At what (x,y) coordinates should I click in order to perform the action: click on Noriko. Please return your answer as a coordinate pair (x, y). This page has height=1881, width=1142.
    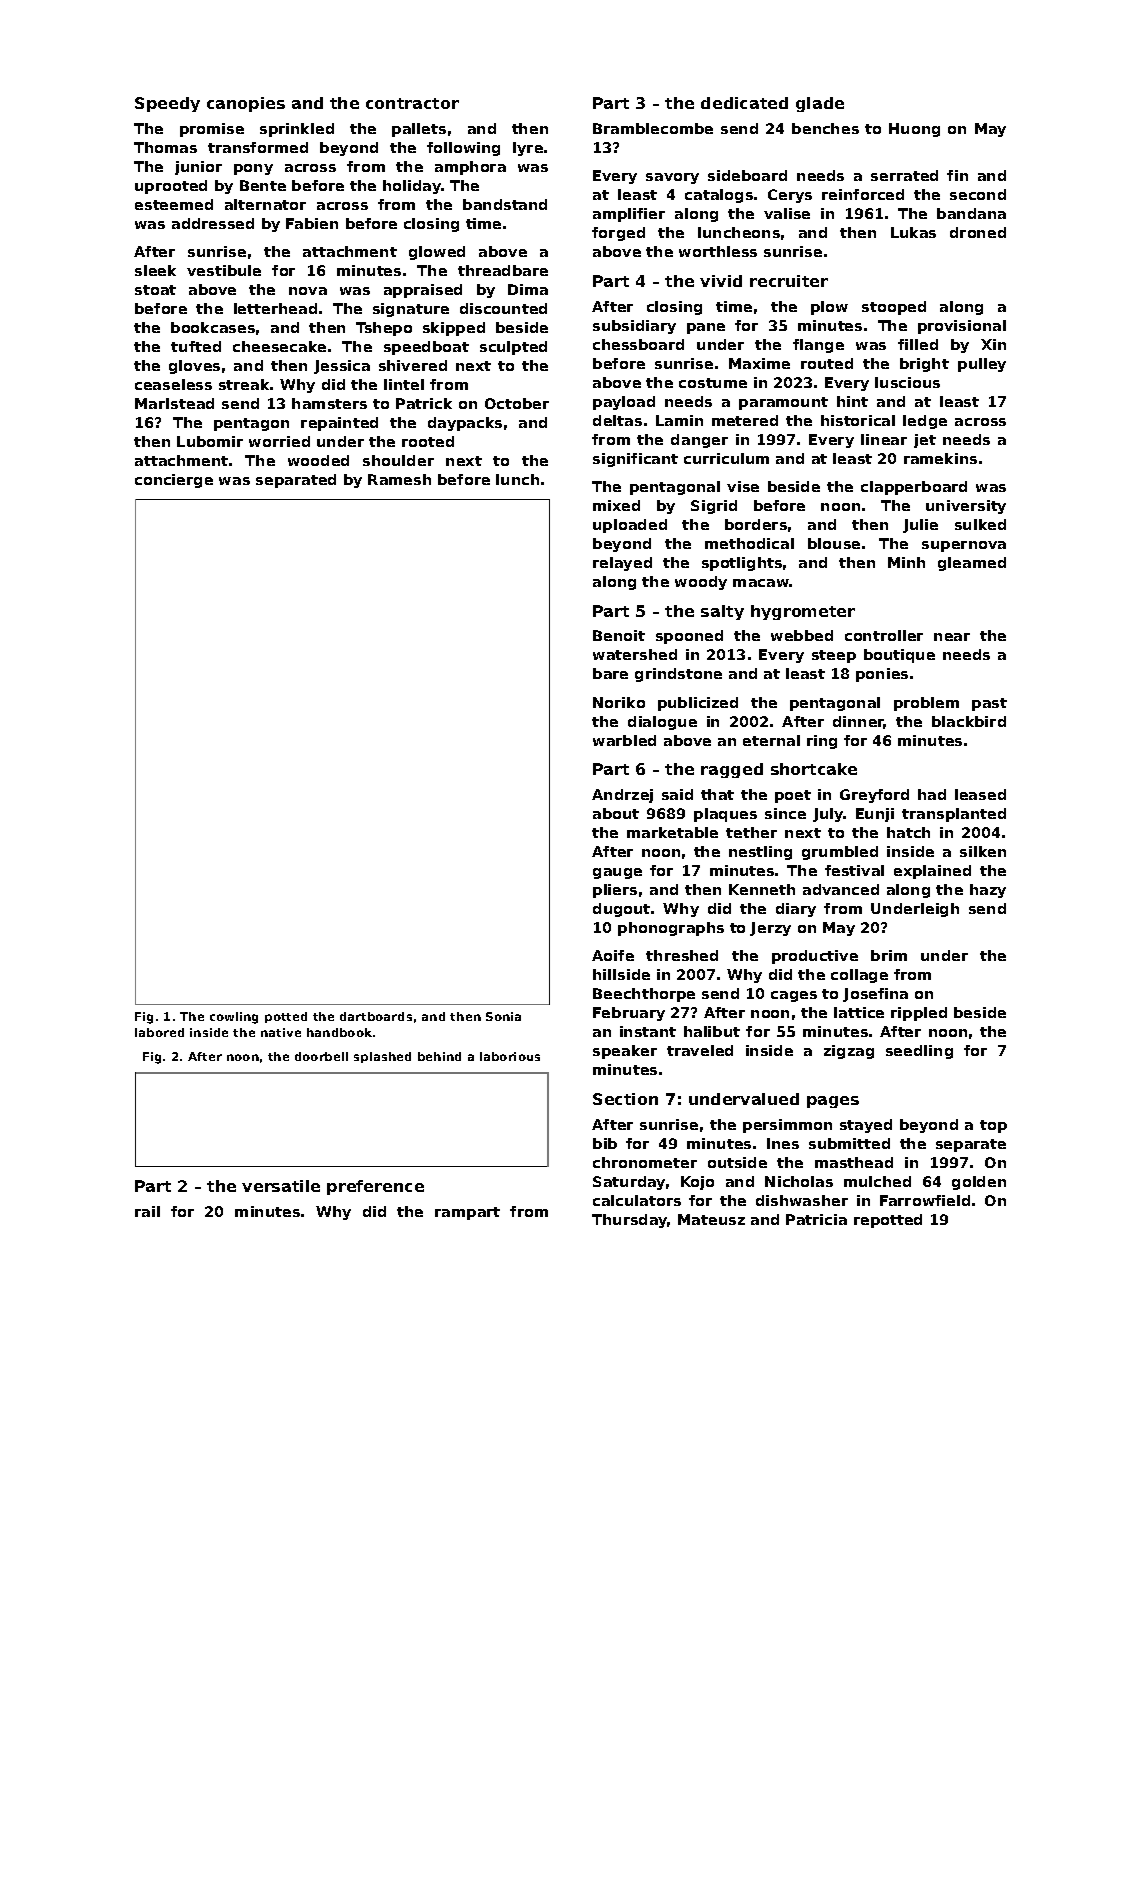
    Looking at the image, I should click on (619, 702).
